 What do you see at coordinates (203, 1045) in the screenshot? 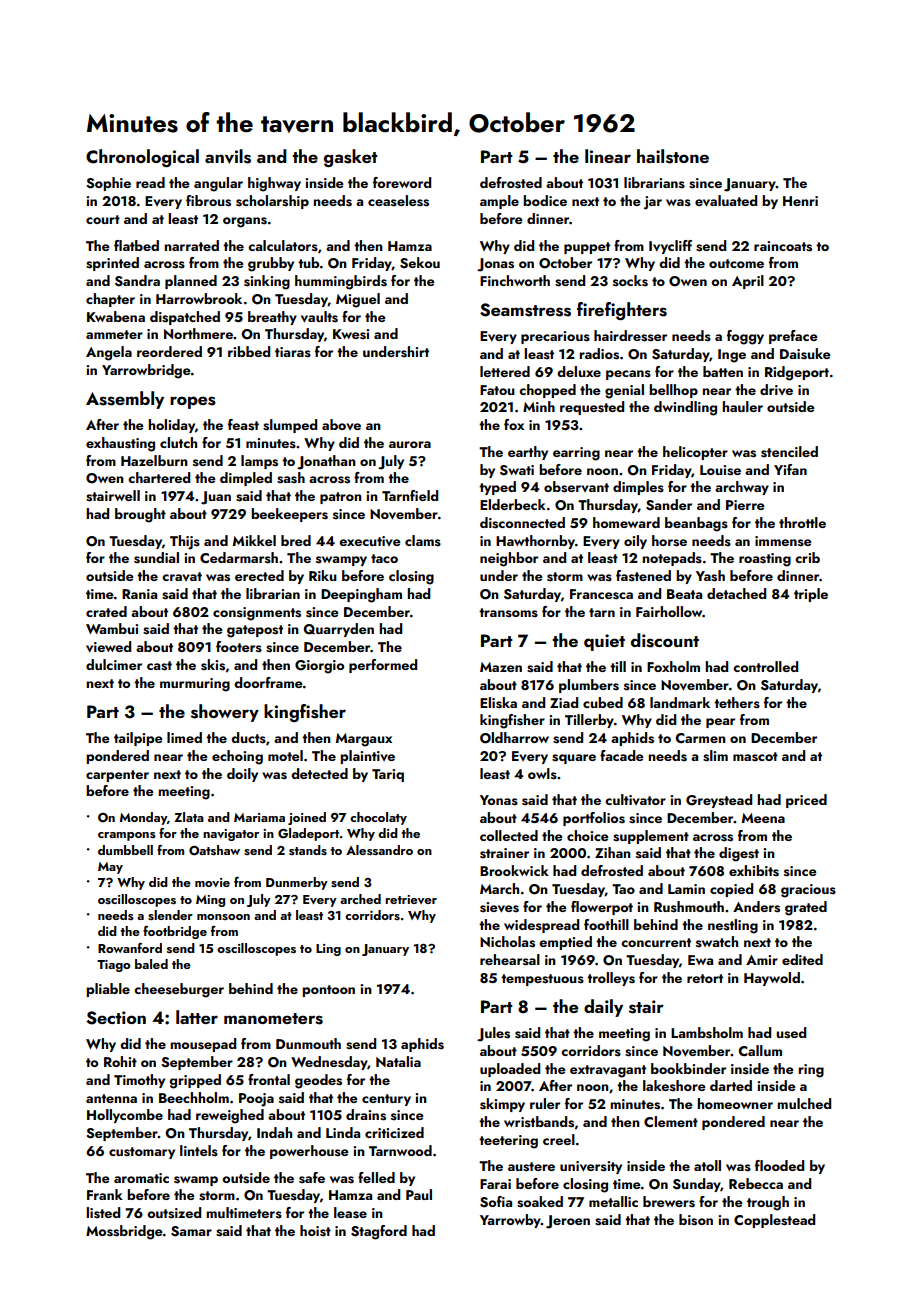
I see `mousepad` at bounding box center [203, 1045].
